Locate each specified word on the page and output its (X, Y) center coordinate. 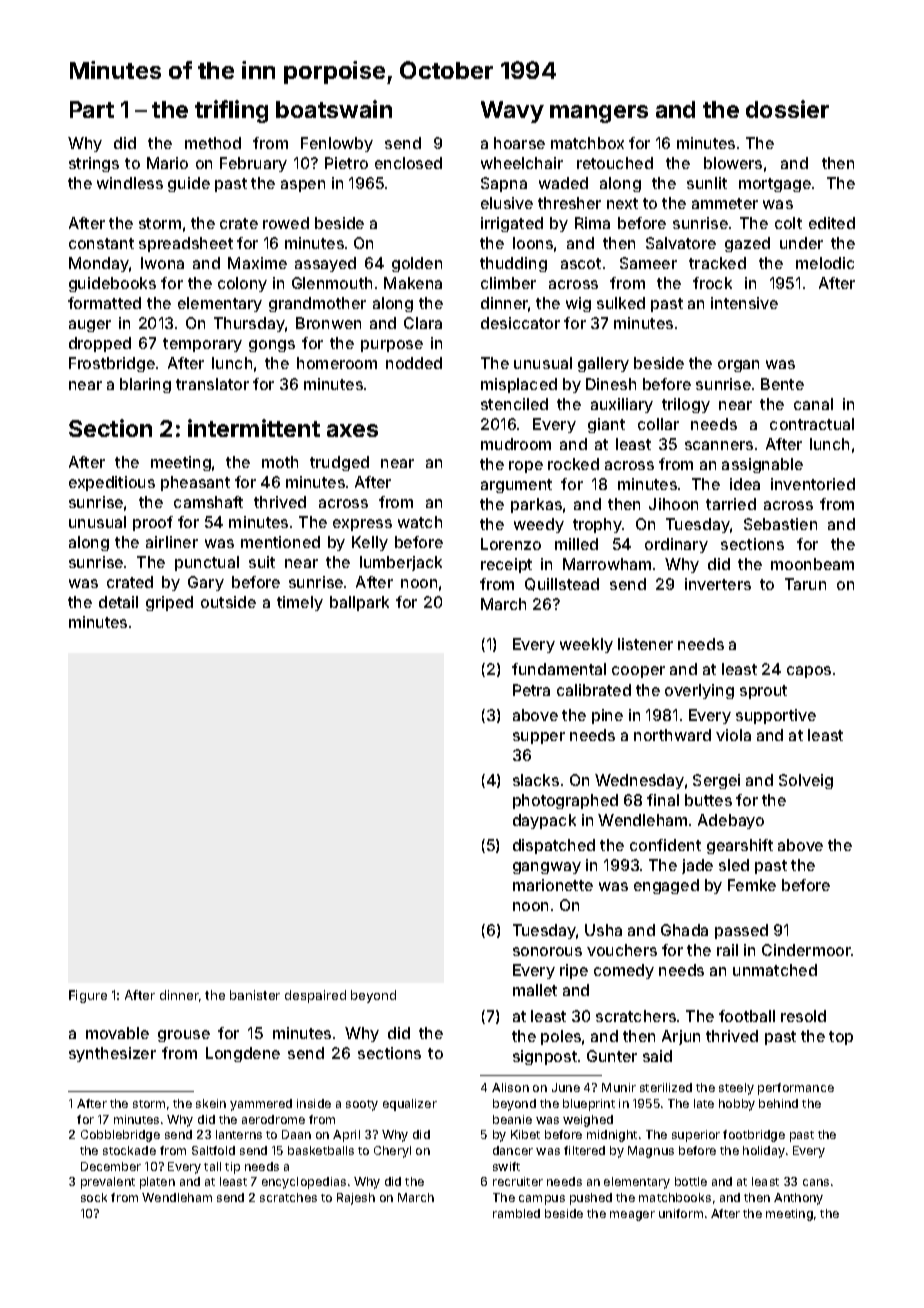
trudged (339, 463)
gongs (272, 346)
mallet (535, 990)
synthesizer (112, 1054)
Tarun (805, 584)
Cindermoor (807, 950)
